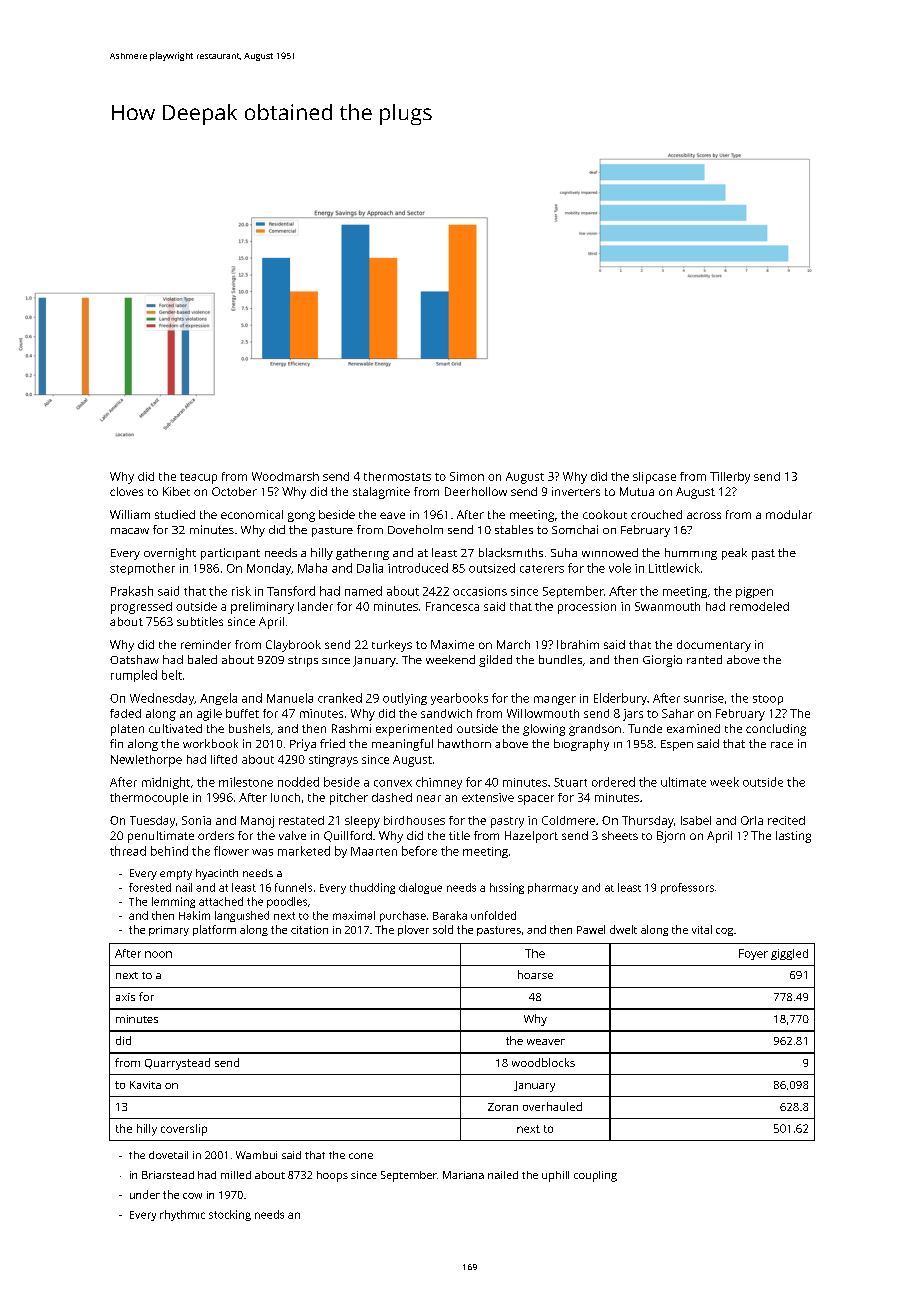 This screenshot has height=1308, width=924. I want to click on hawthorn, so click(464, 743).
